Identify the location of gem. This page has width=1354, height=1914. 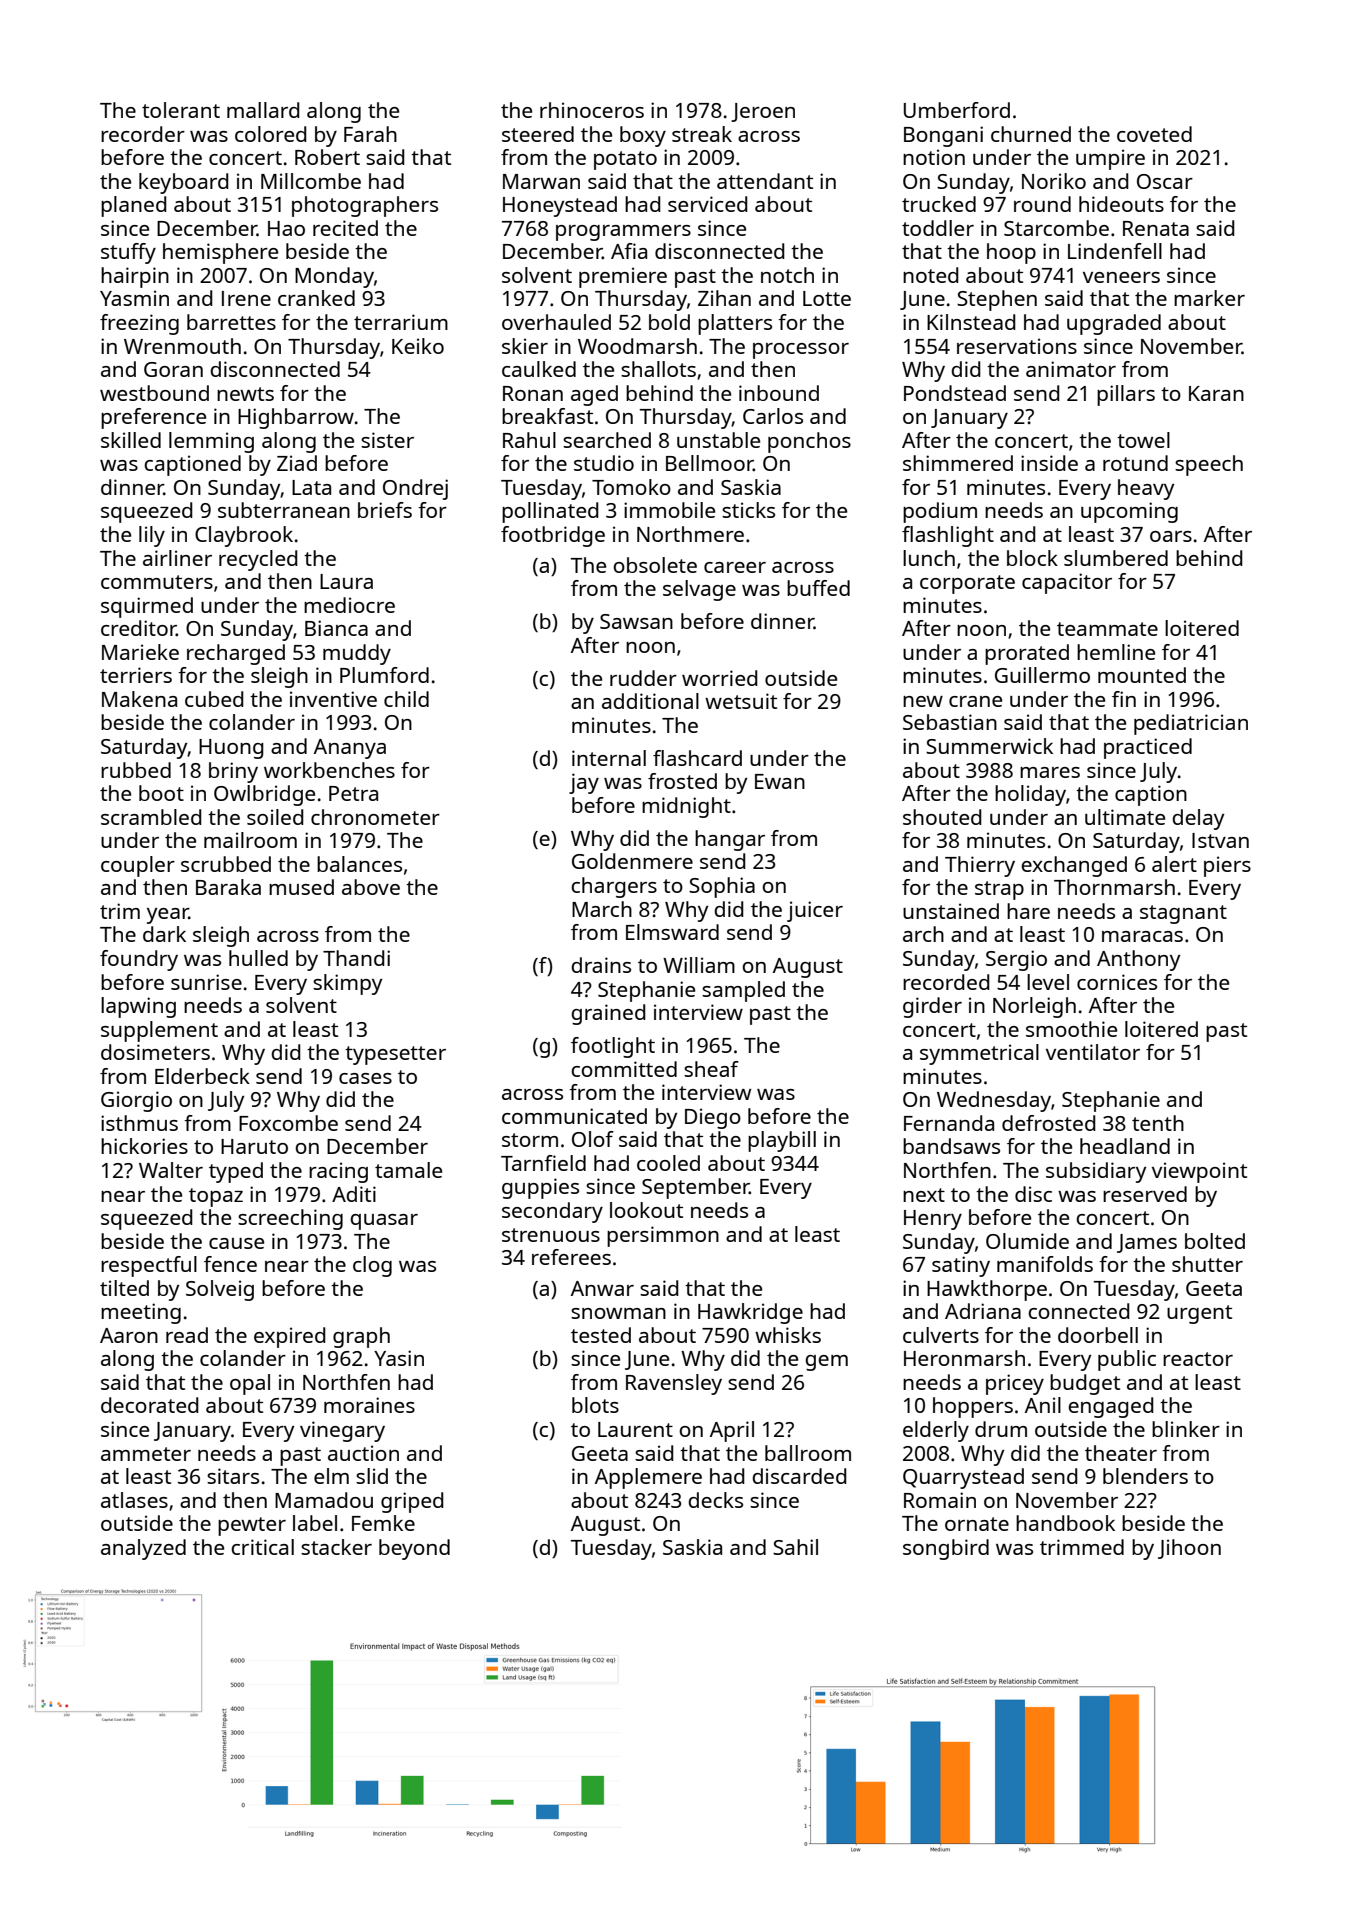
(826, 1363).
